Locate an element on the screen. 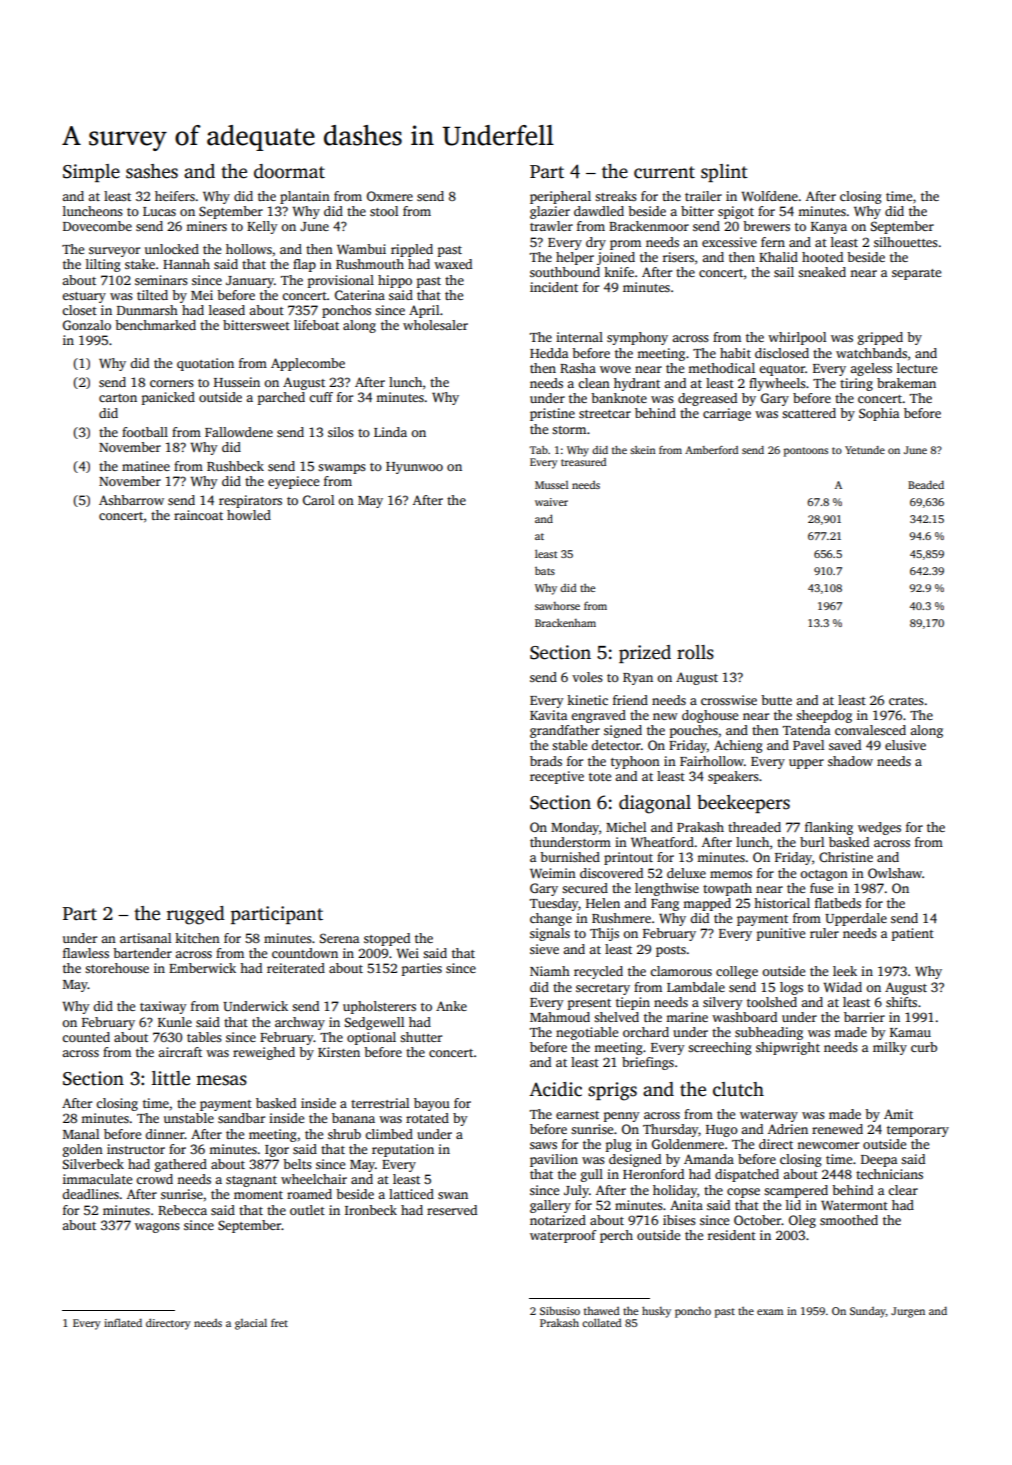 The width and height of the screenshot is (1012, 1465). aircraft is located at coordinates (180, 1052).
